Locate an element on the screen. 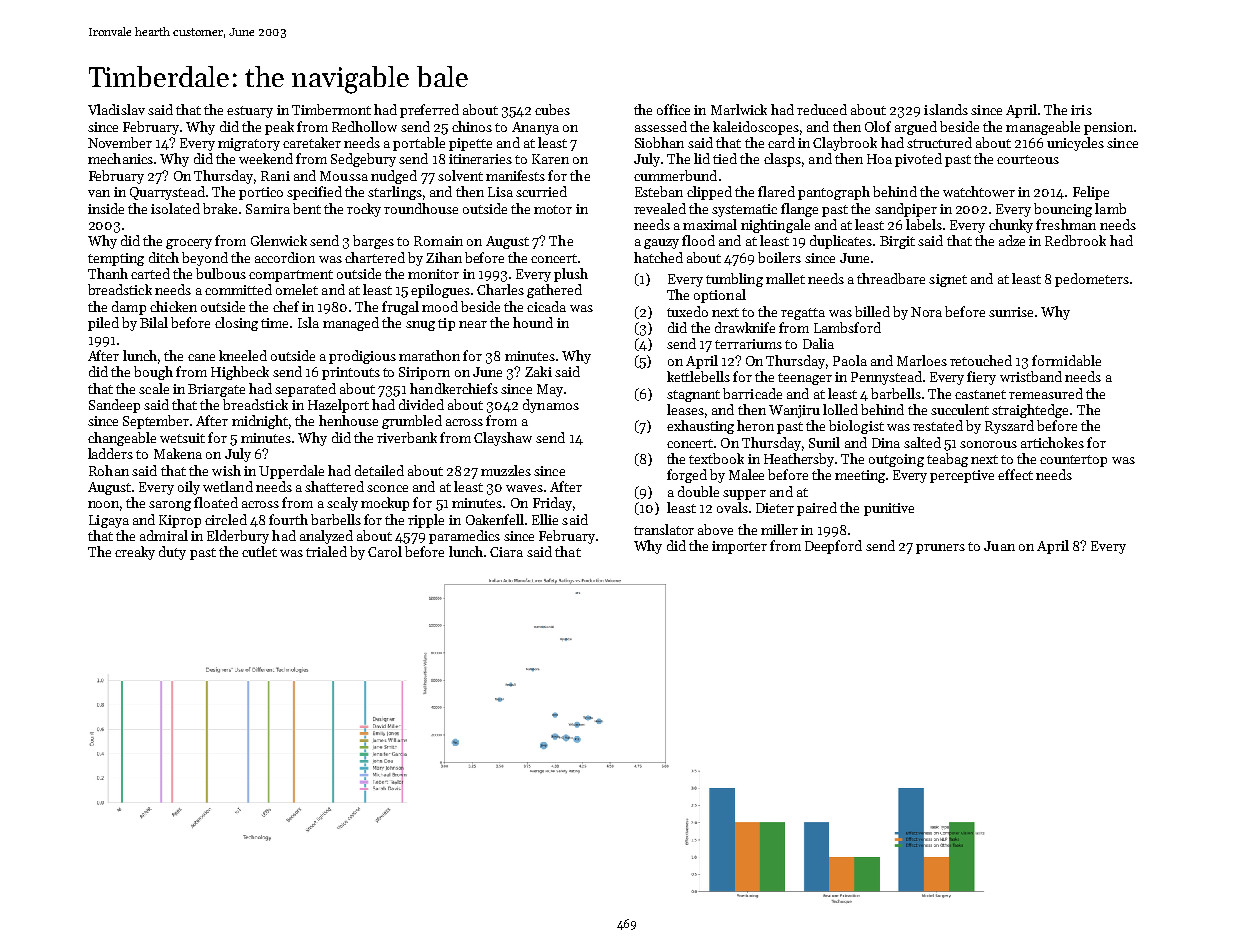  reduced is located at coordinates (822, 109).
